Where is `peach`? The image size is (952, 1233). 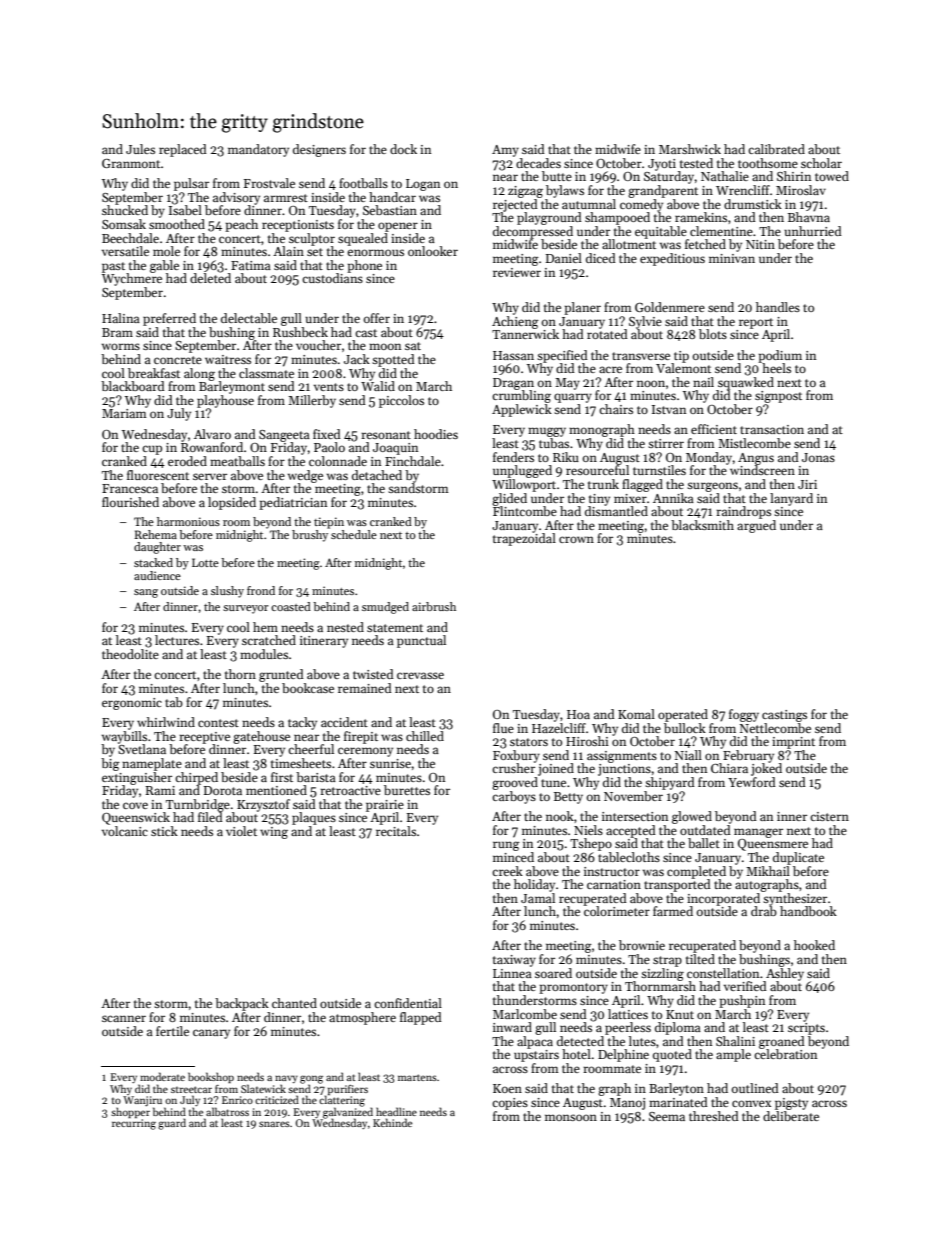 peach is located at coordinates (241, 225).
